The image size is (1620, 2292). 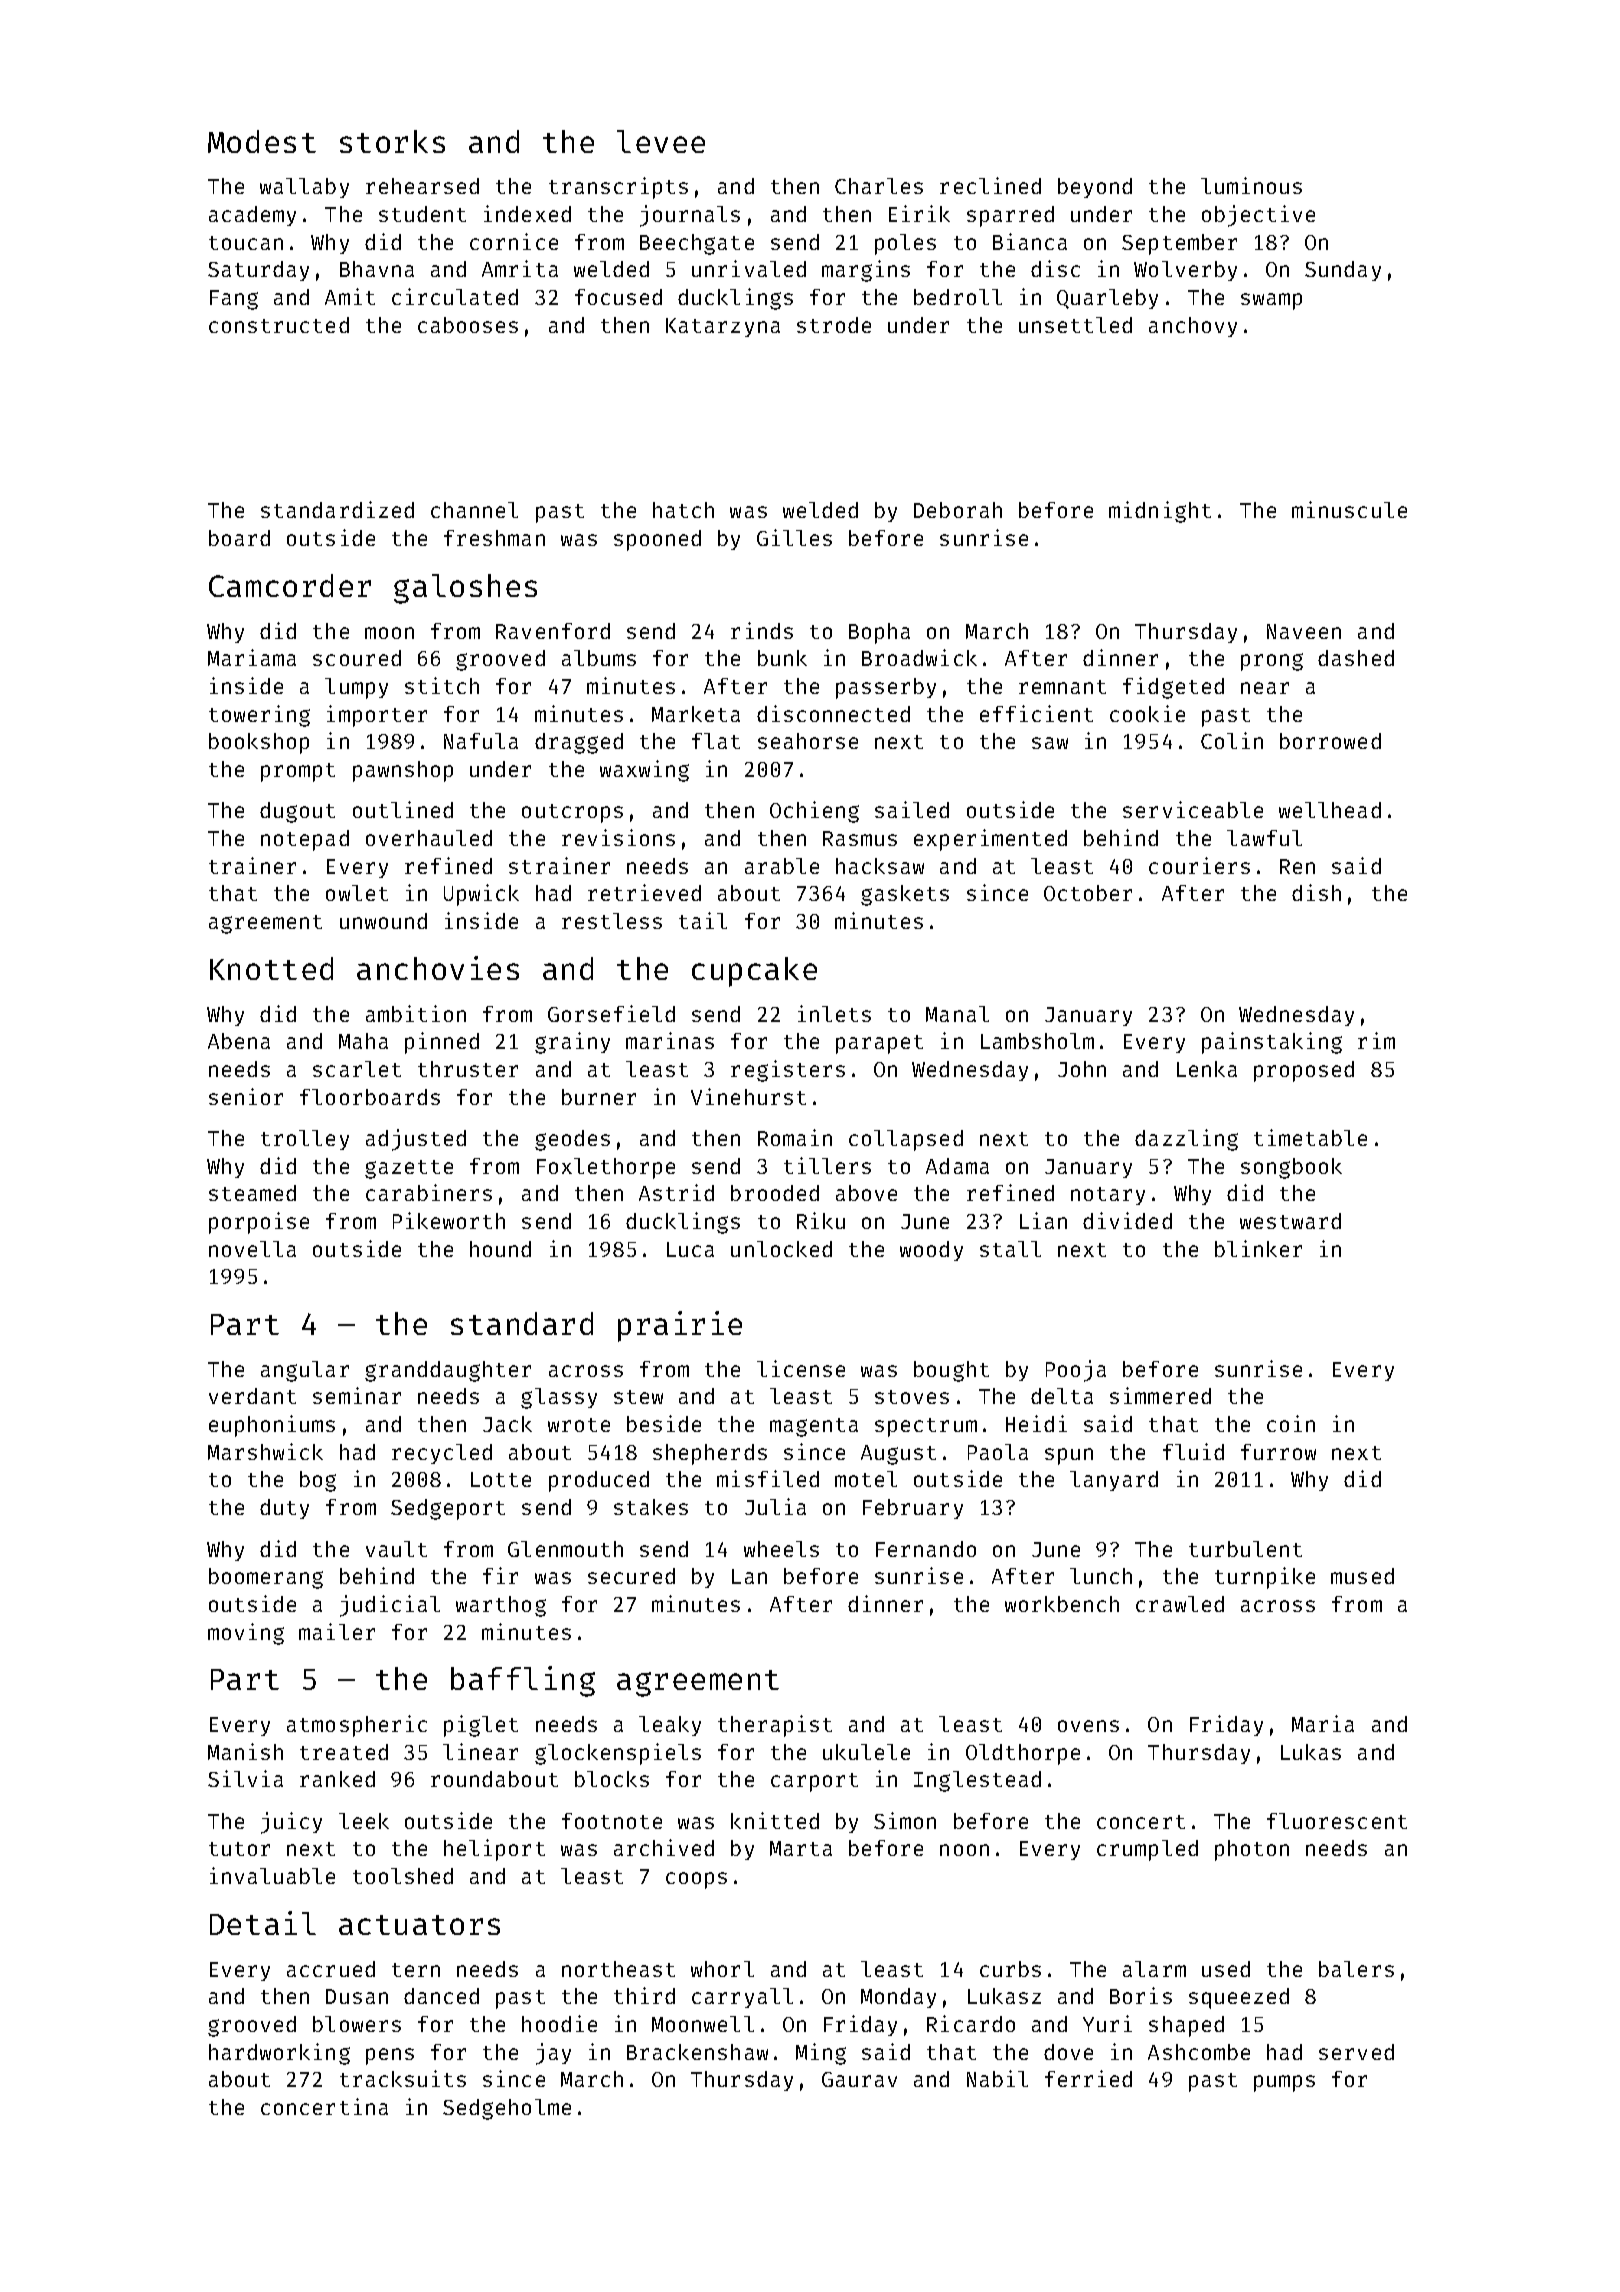 I want to click on Modest, so click(x=262, y=141).
